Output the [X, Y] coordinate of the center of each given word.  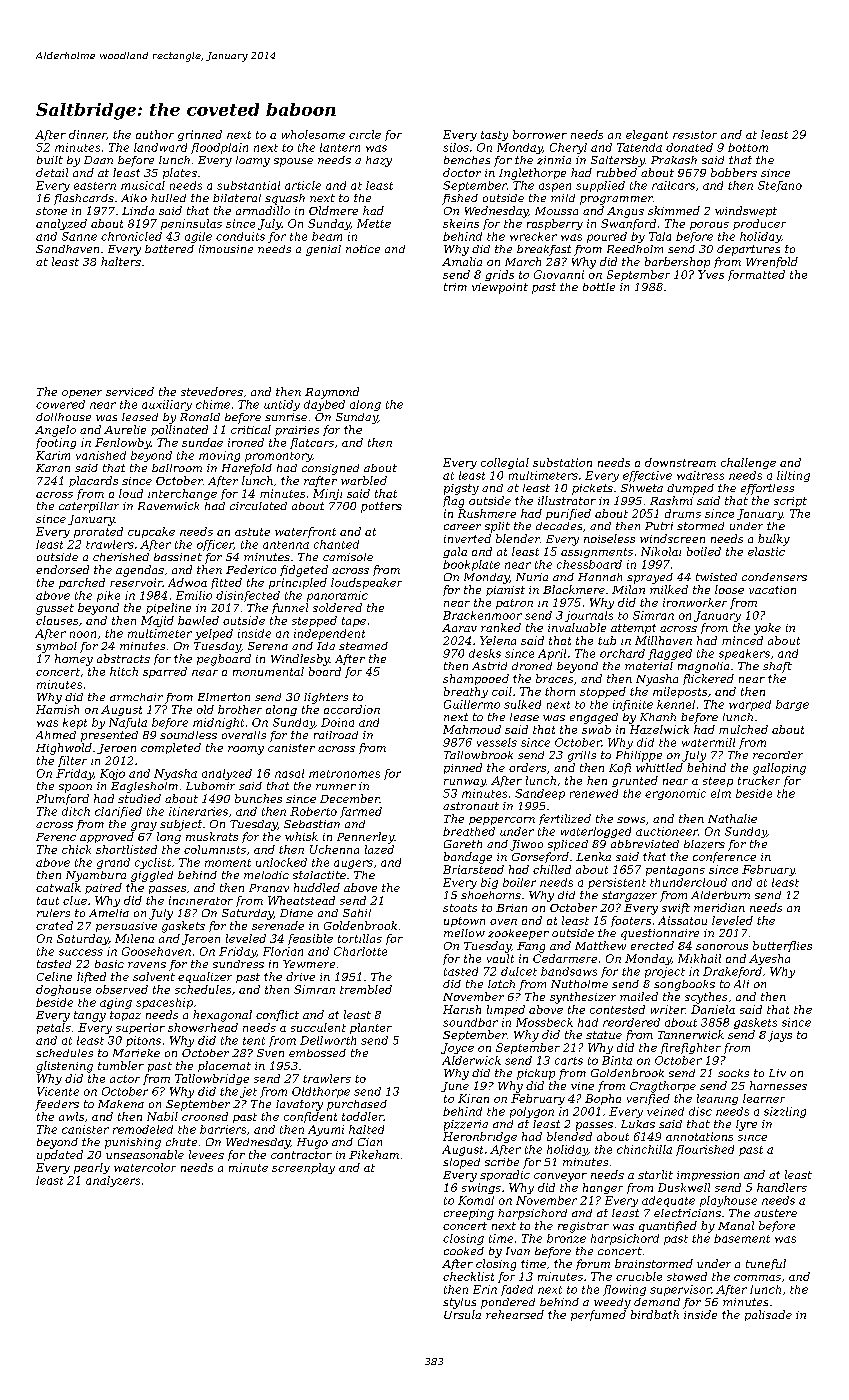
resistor [695, 135]
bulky [774, 540]
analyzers [113, 1181]
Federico [251, 569]
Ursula [462, 1314]
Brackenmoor [482, 615]
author [155, 134]
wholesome [313, 134]
